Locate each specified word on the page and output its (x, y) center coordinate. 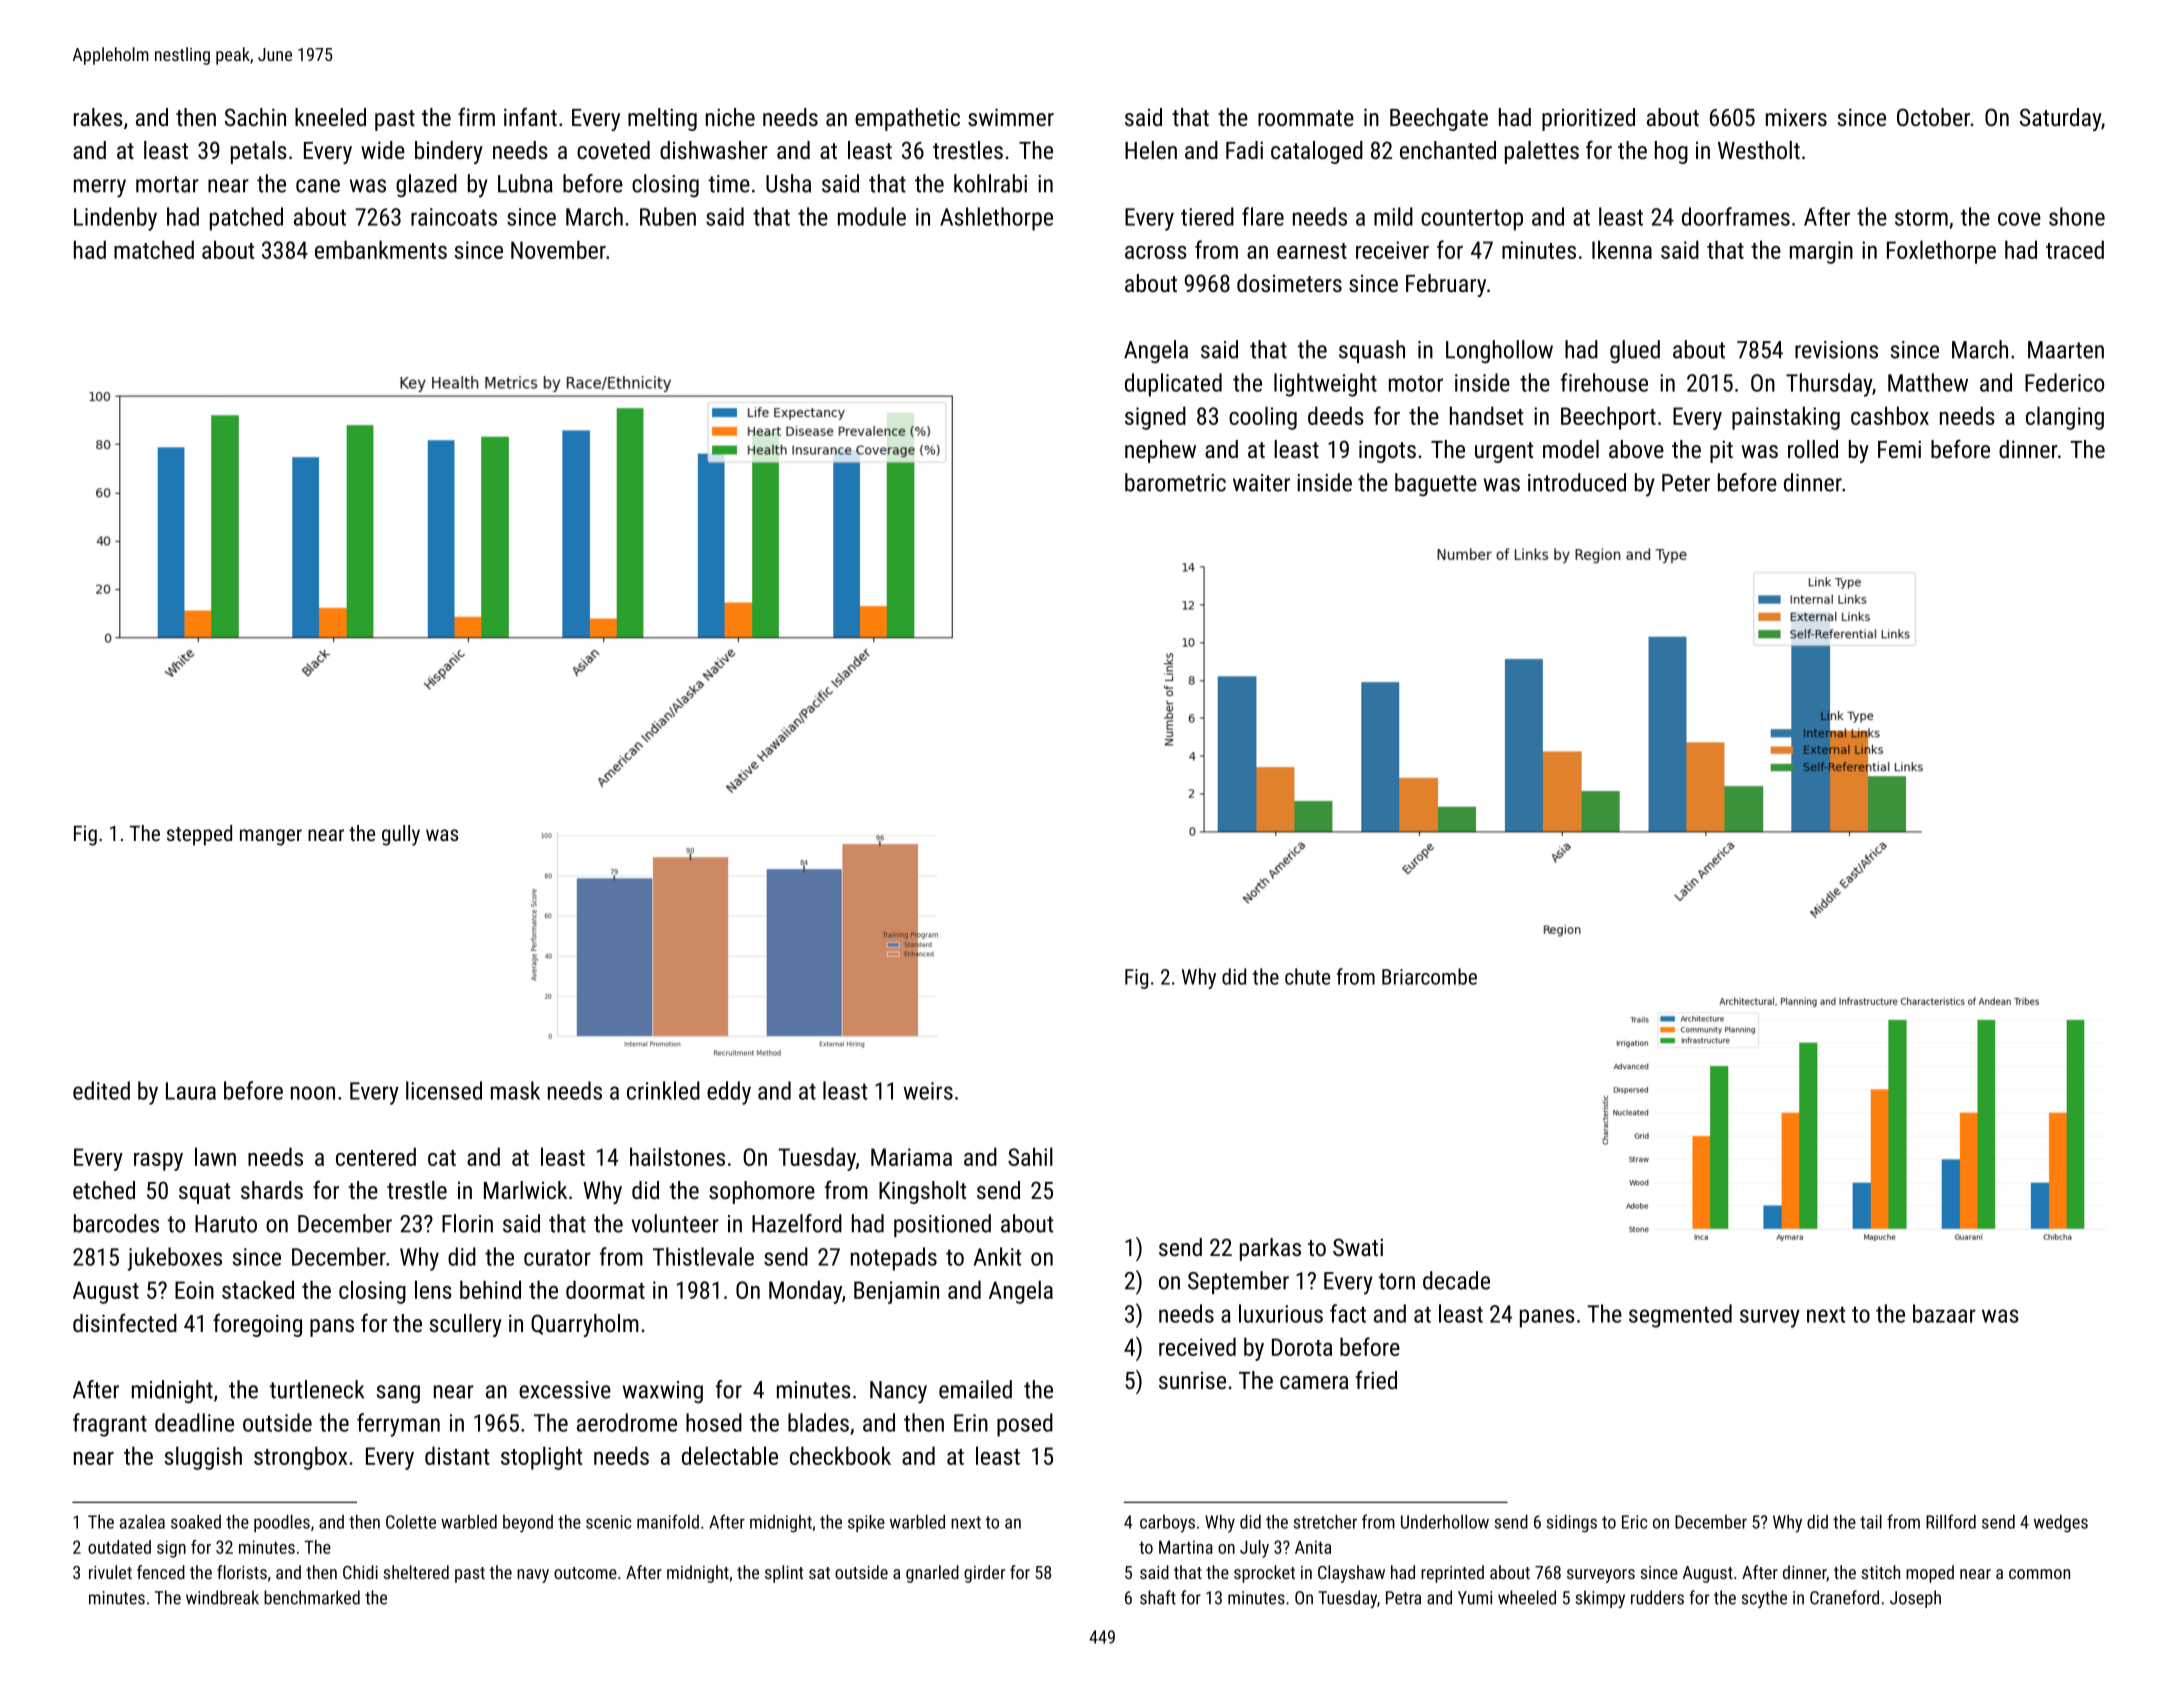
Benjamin (896, 1292)
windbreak (222, 1597)
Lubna (525, 183)
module (872, 216)
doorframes (1736, 216)
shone (2077, 216)
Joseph (1915, 1599)
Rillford (1951, 1521)
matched (154, 249)
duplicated (1173, 385)
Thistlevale (703, 1256)
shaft (1158, 1597)
